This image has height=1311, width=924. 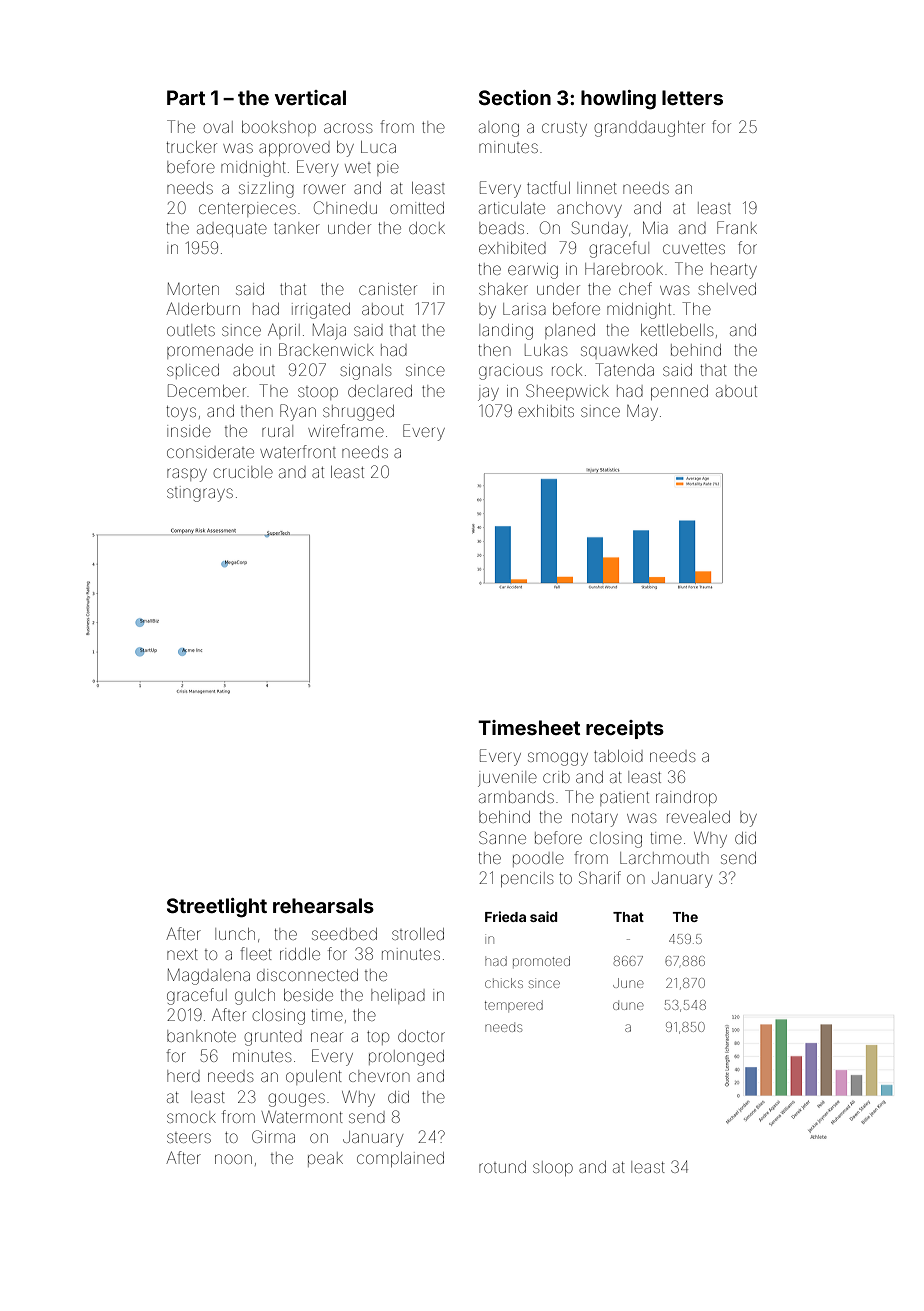 I want to click on Tatenda, so click(x=624, y=369).
